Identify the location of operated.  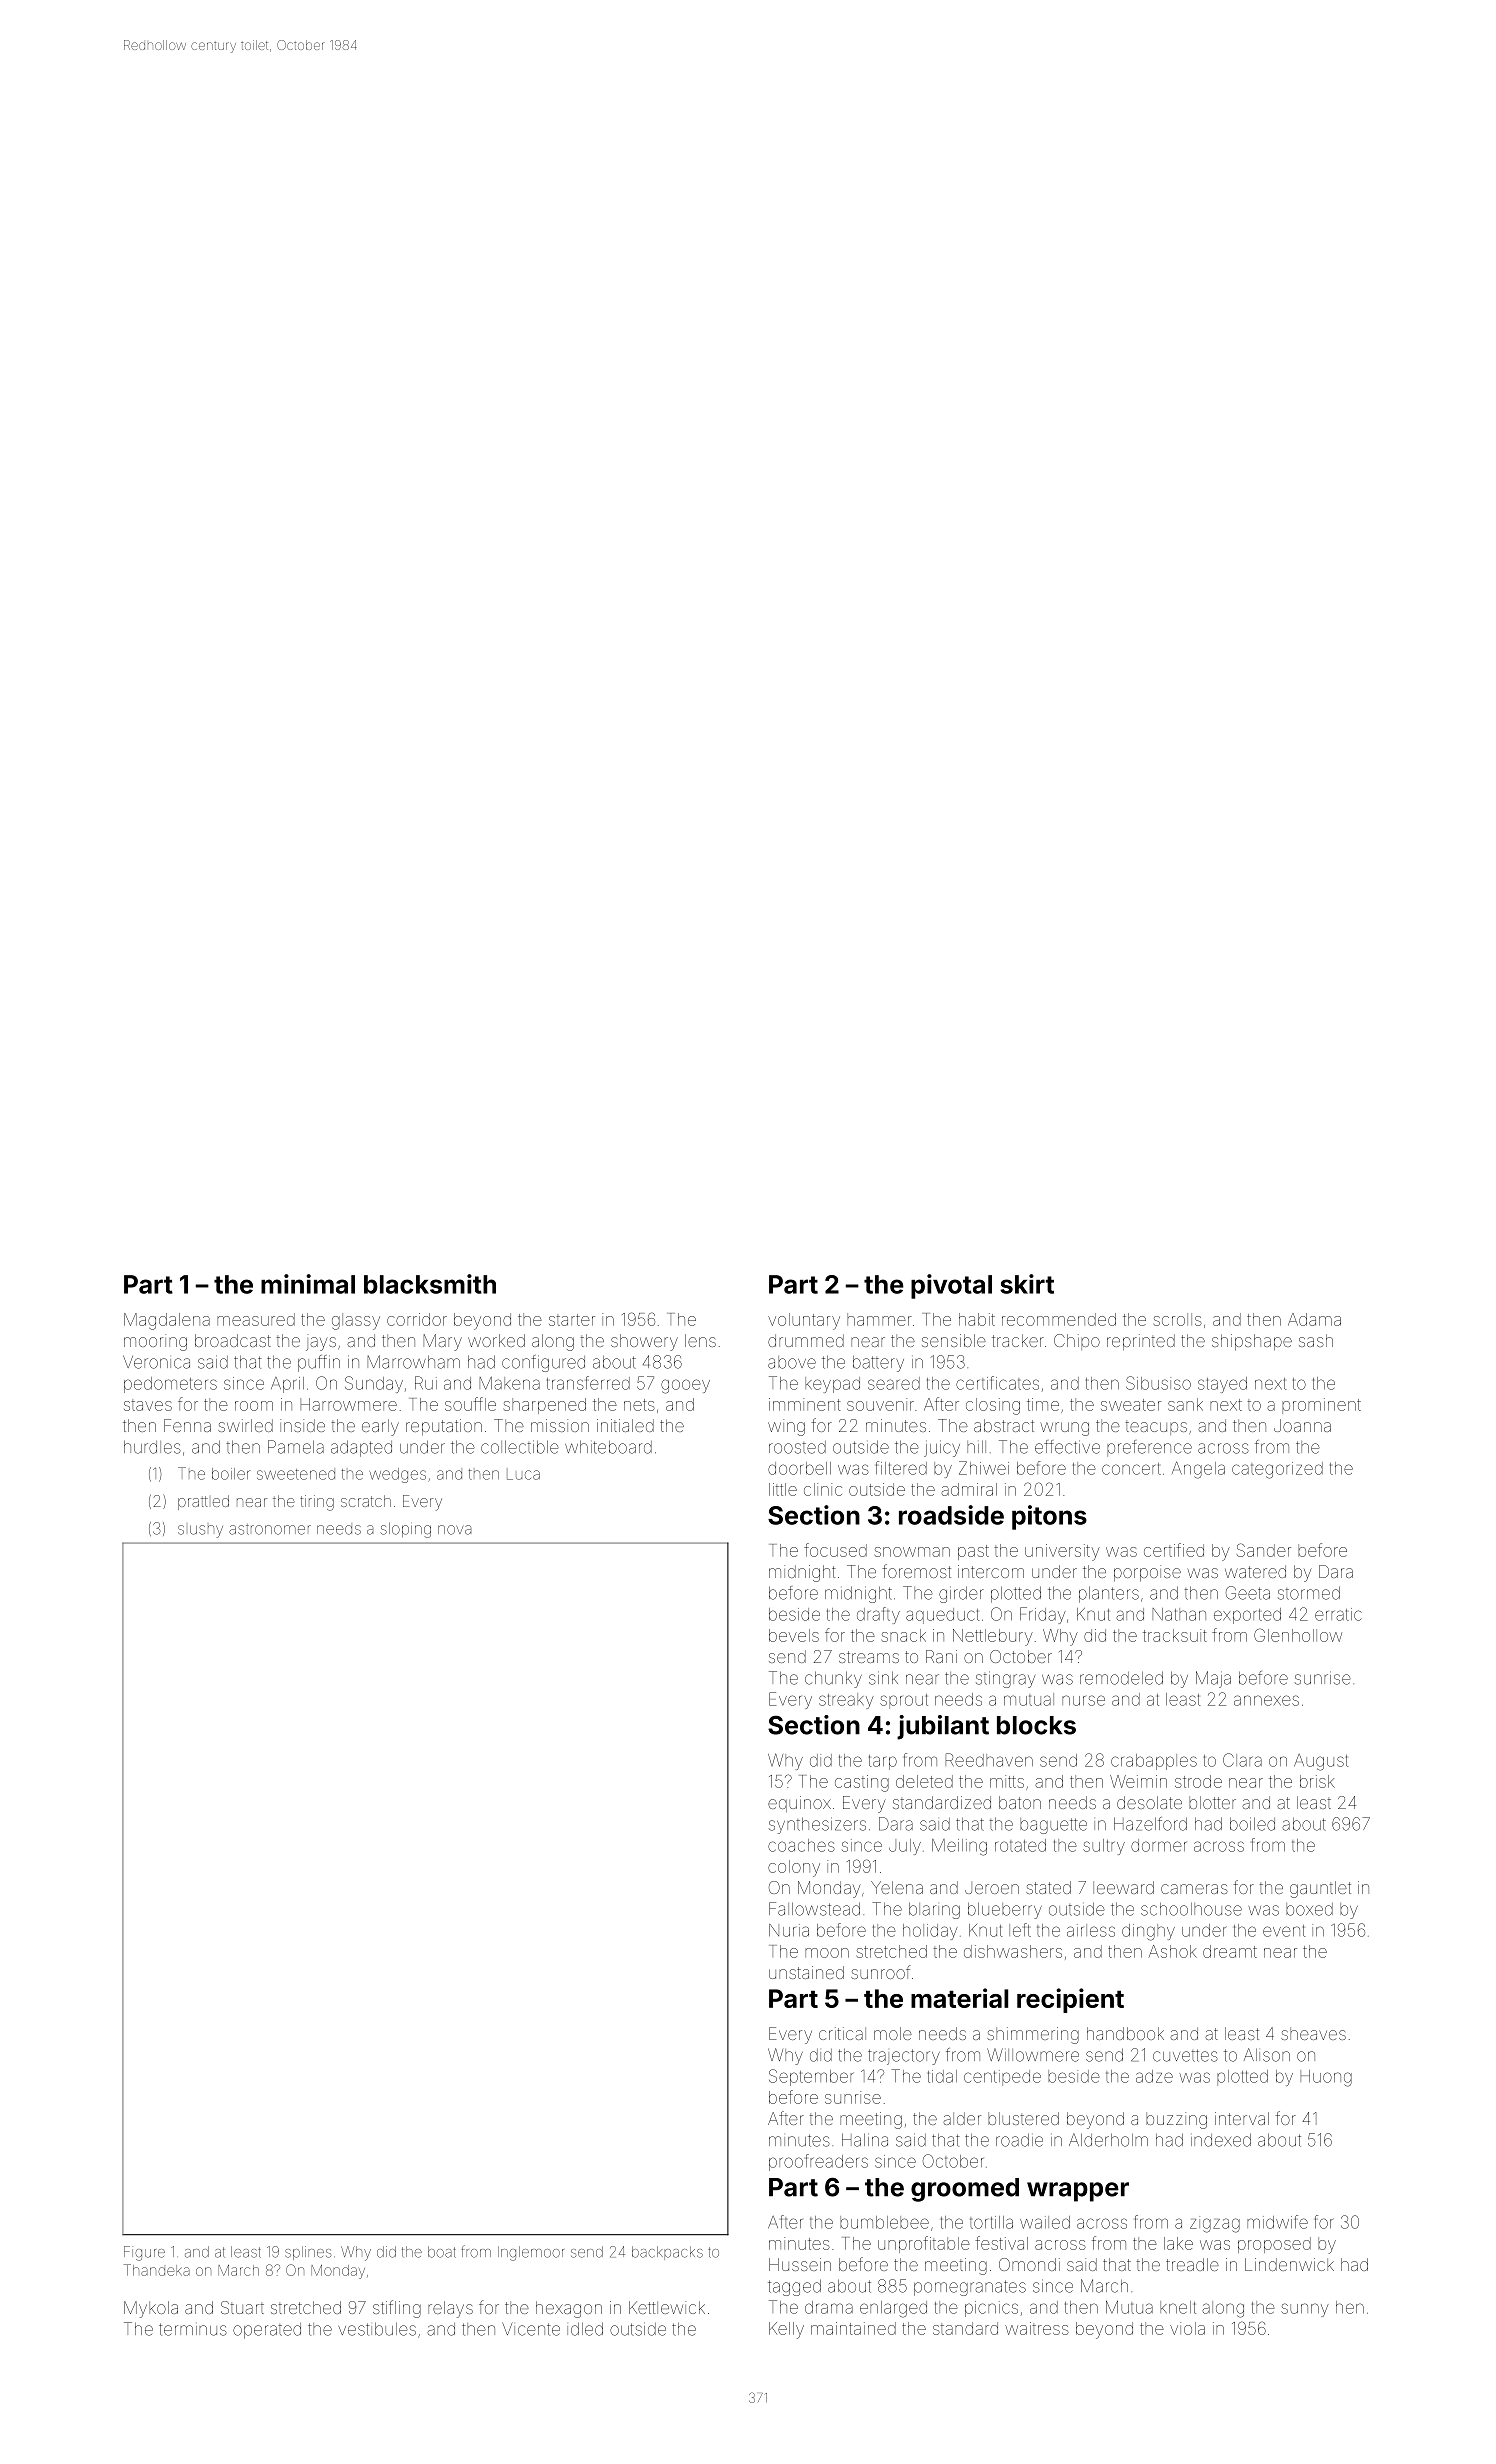
(267, 2331).
